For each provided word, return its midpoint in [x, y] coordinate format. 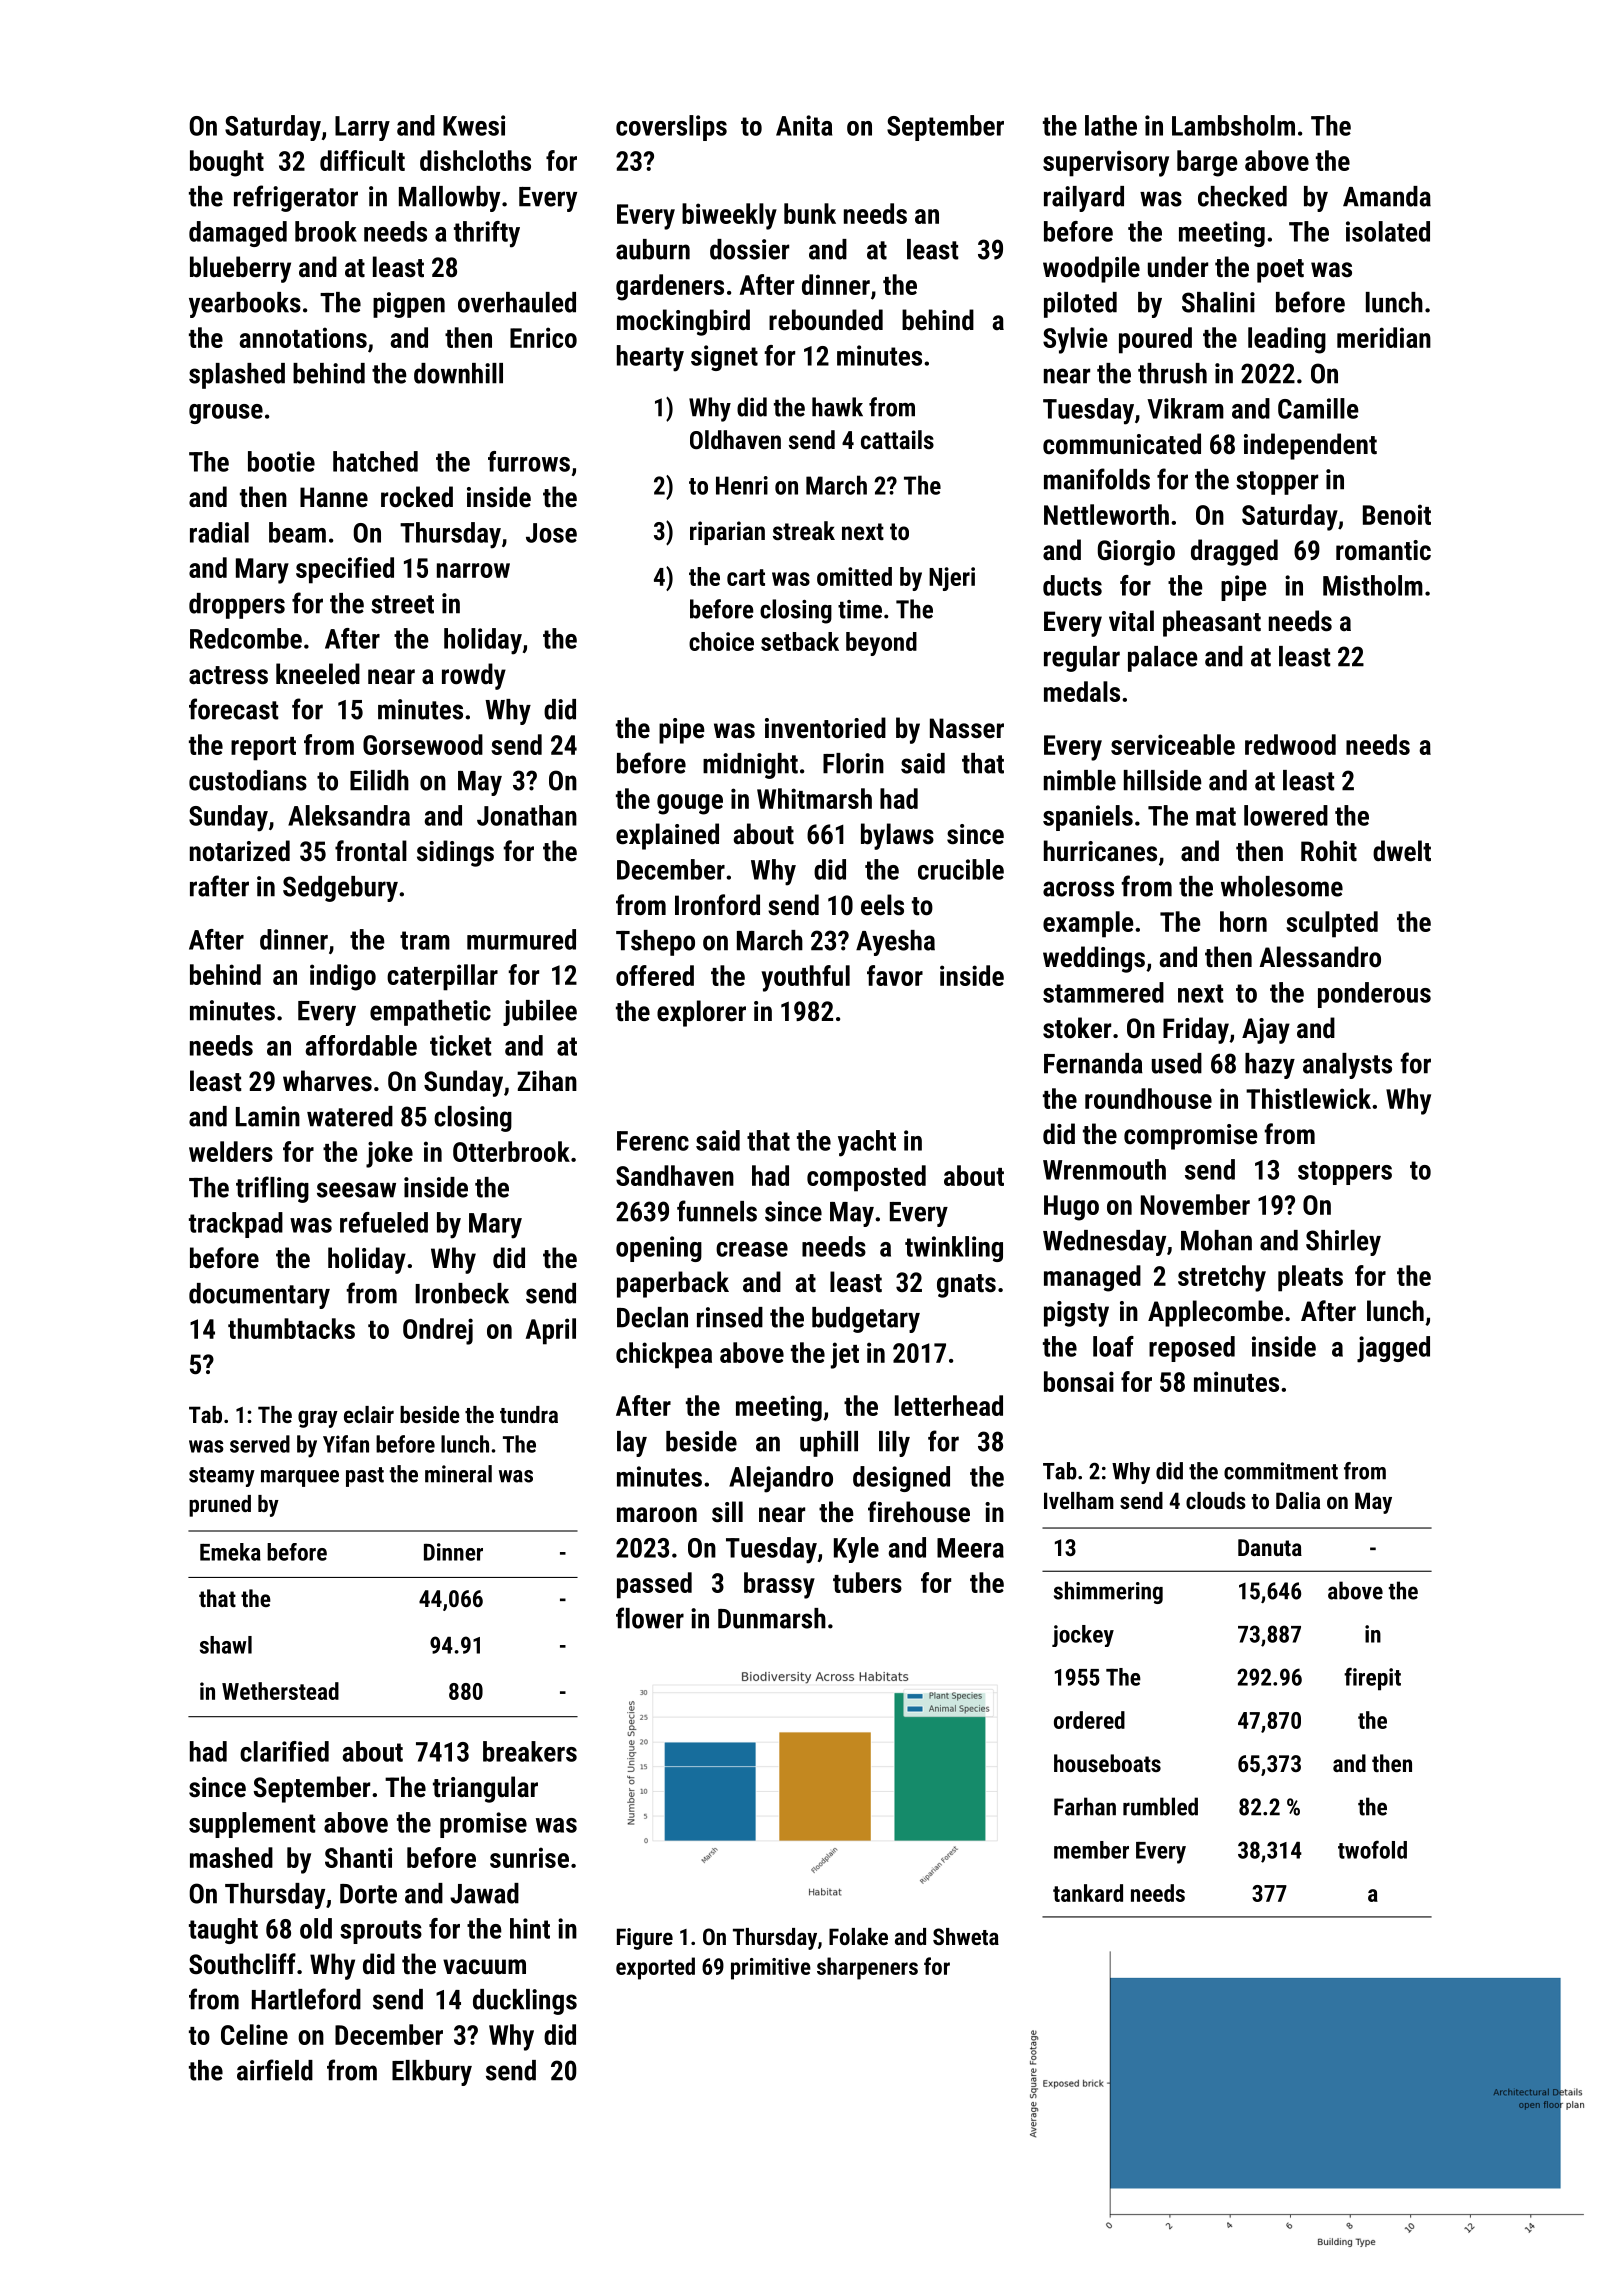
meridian [1384, 337]
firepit [1372, 1679]
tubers [867, 1582]
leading [1287, 340]
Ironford [717, 905]
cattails [897, 439]
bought [227, 163]
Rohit [1329, 851]
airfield [275, 2070]
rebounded [826, 320]
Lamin [268, 1116]
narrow [473, 570]
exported [655, 1968]
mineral [458, 1474]
